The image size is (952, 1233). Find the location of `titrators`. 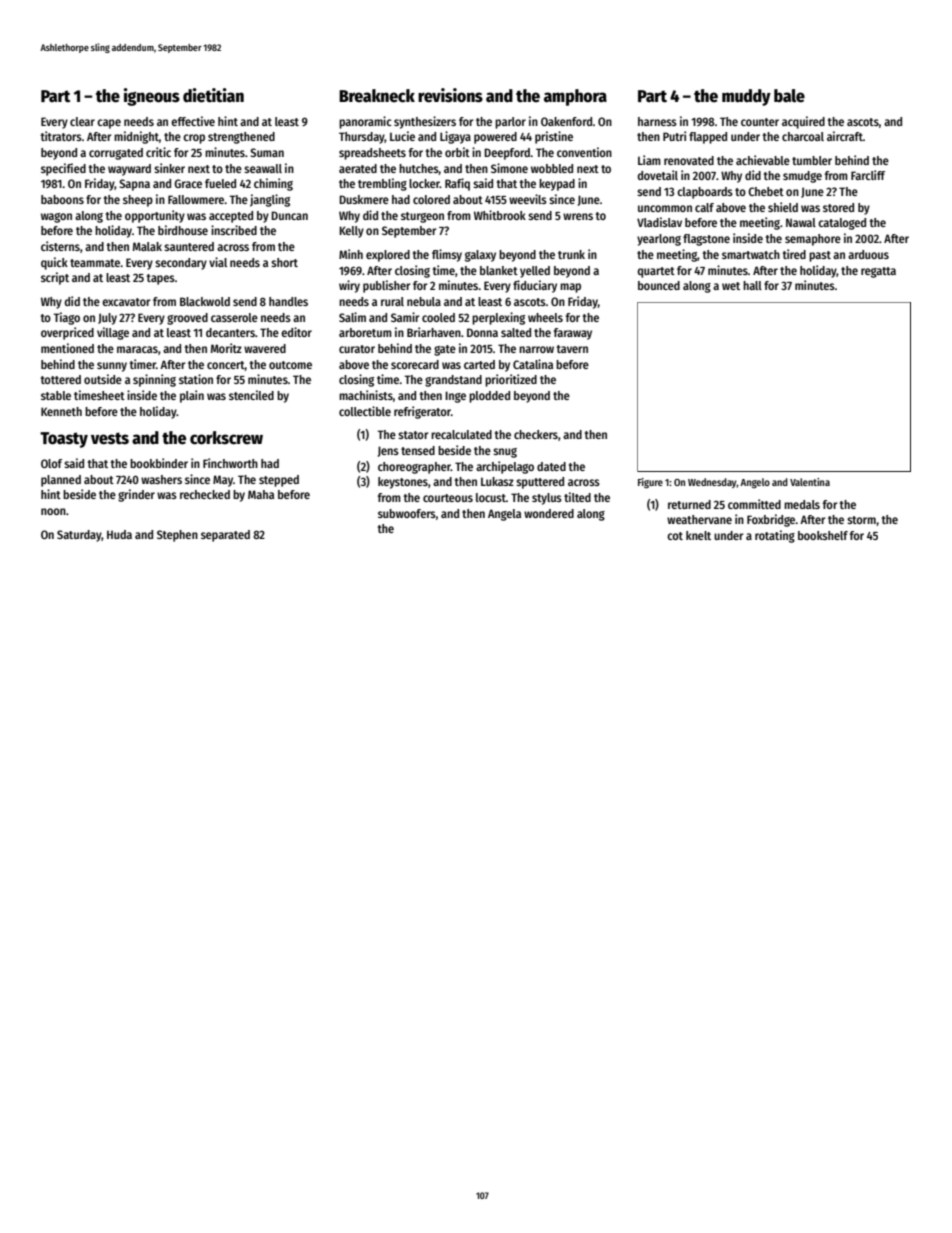

titrators is located at coordinates (61, 136).
